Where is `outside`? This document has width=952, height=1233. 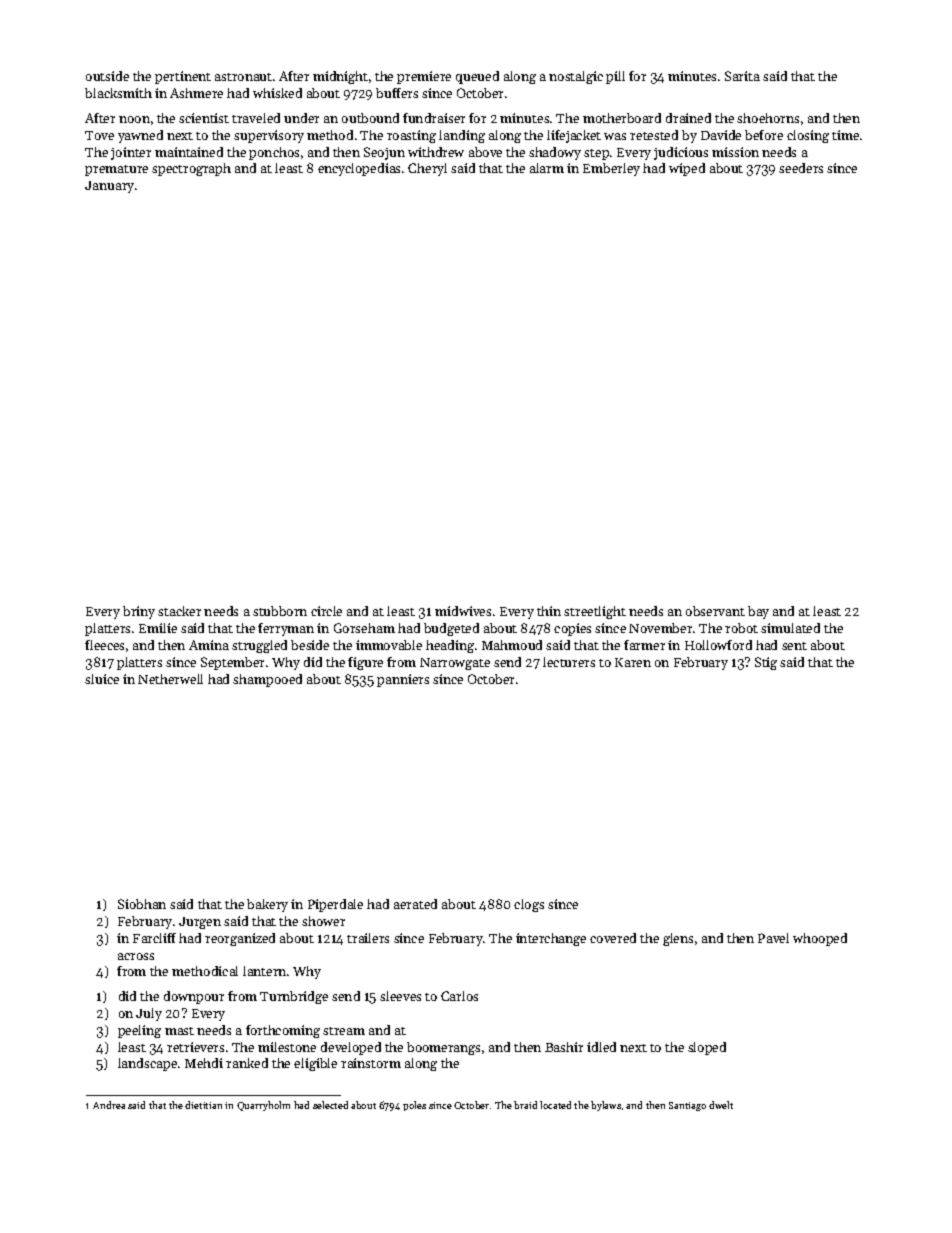
outside is located at coordinates (107, 76).
